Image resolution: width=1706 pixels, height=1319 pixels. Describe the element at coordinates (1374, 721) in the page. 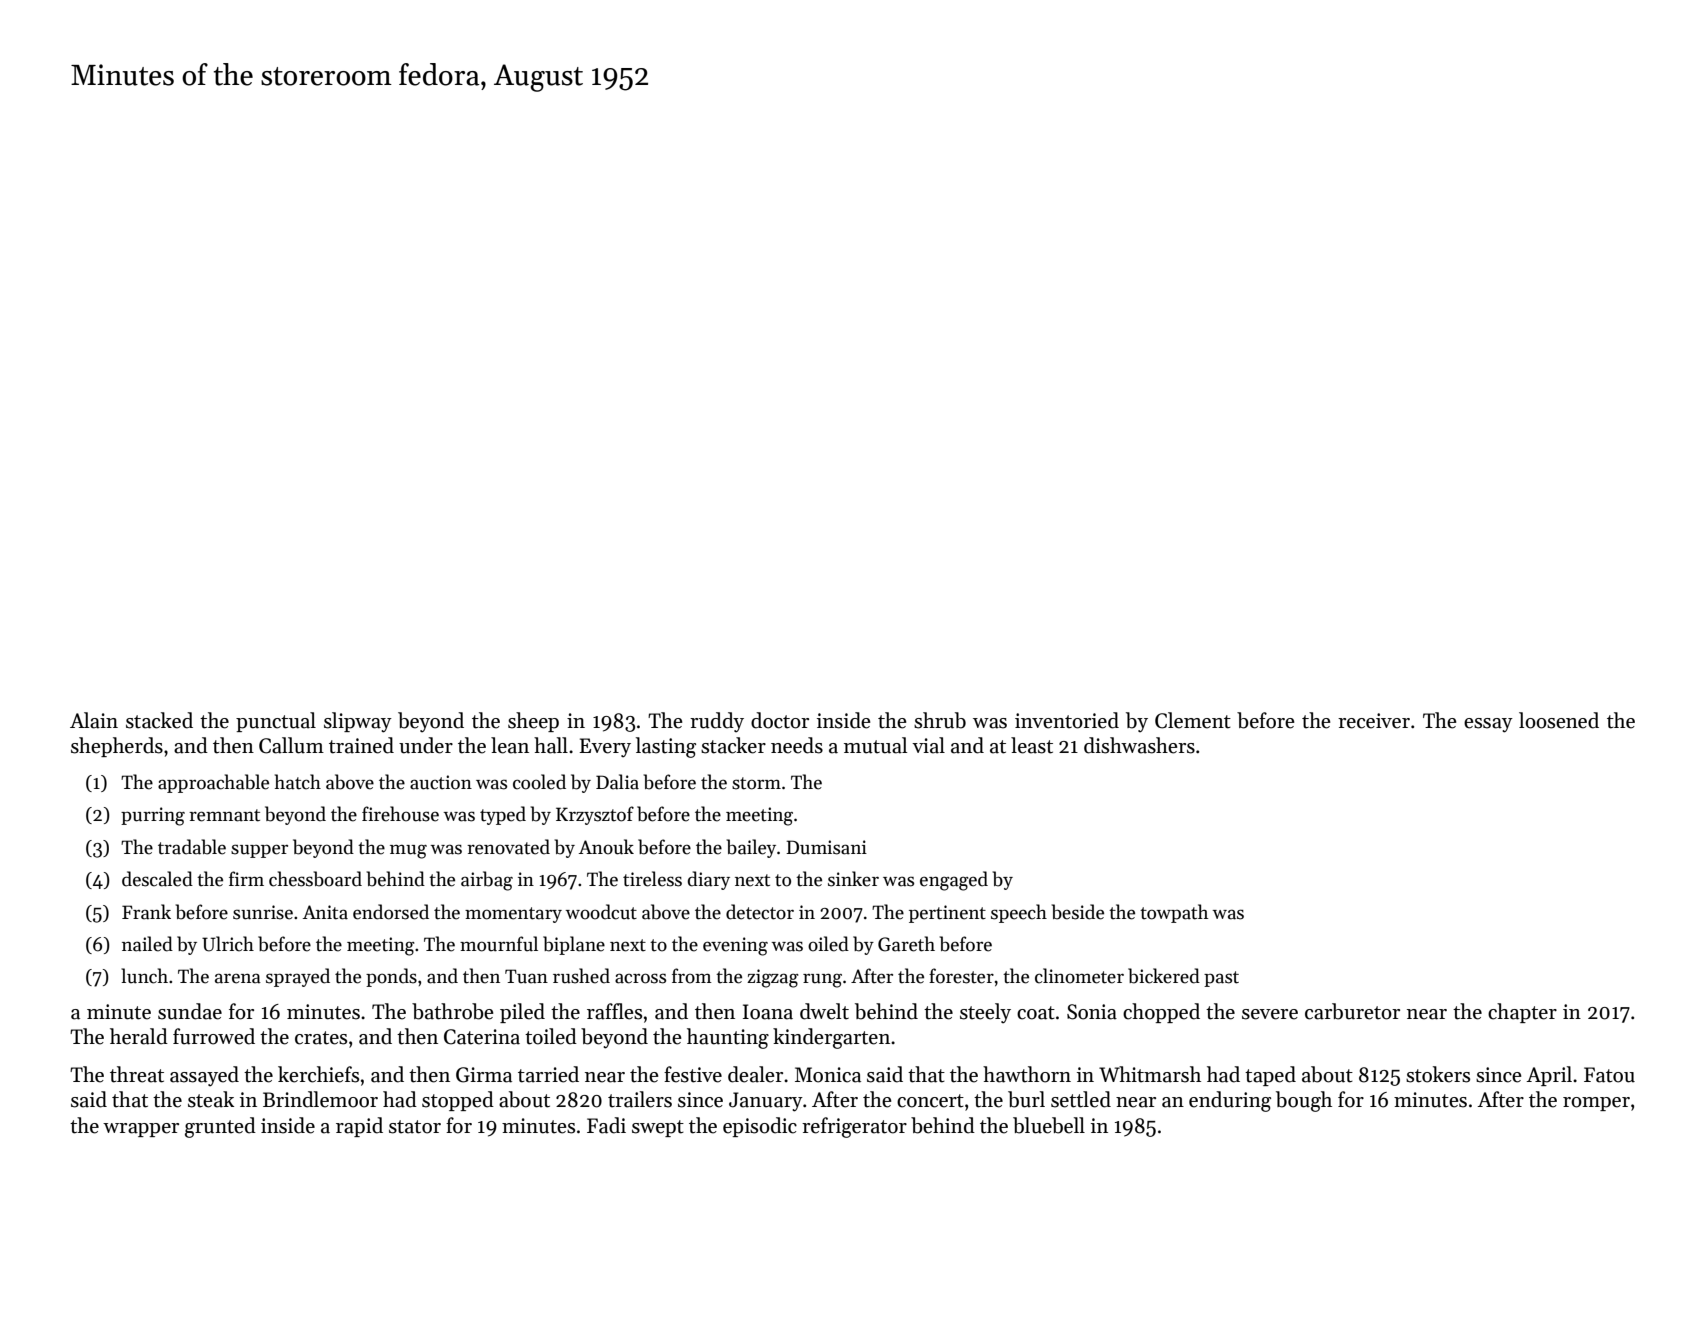

I see `receiver` at that location.
